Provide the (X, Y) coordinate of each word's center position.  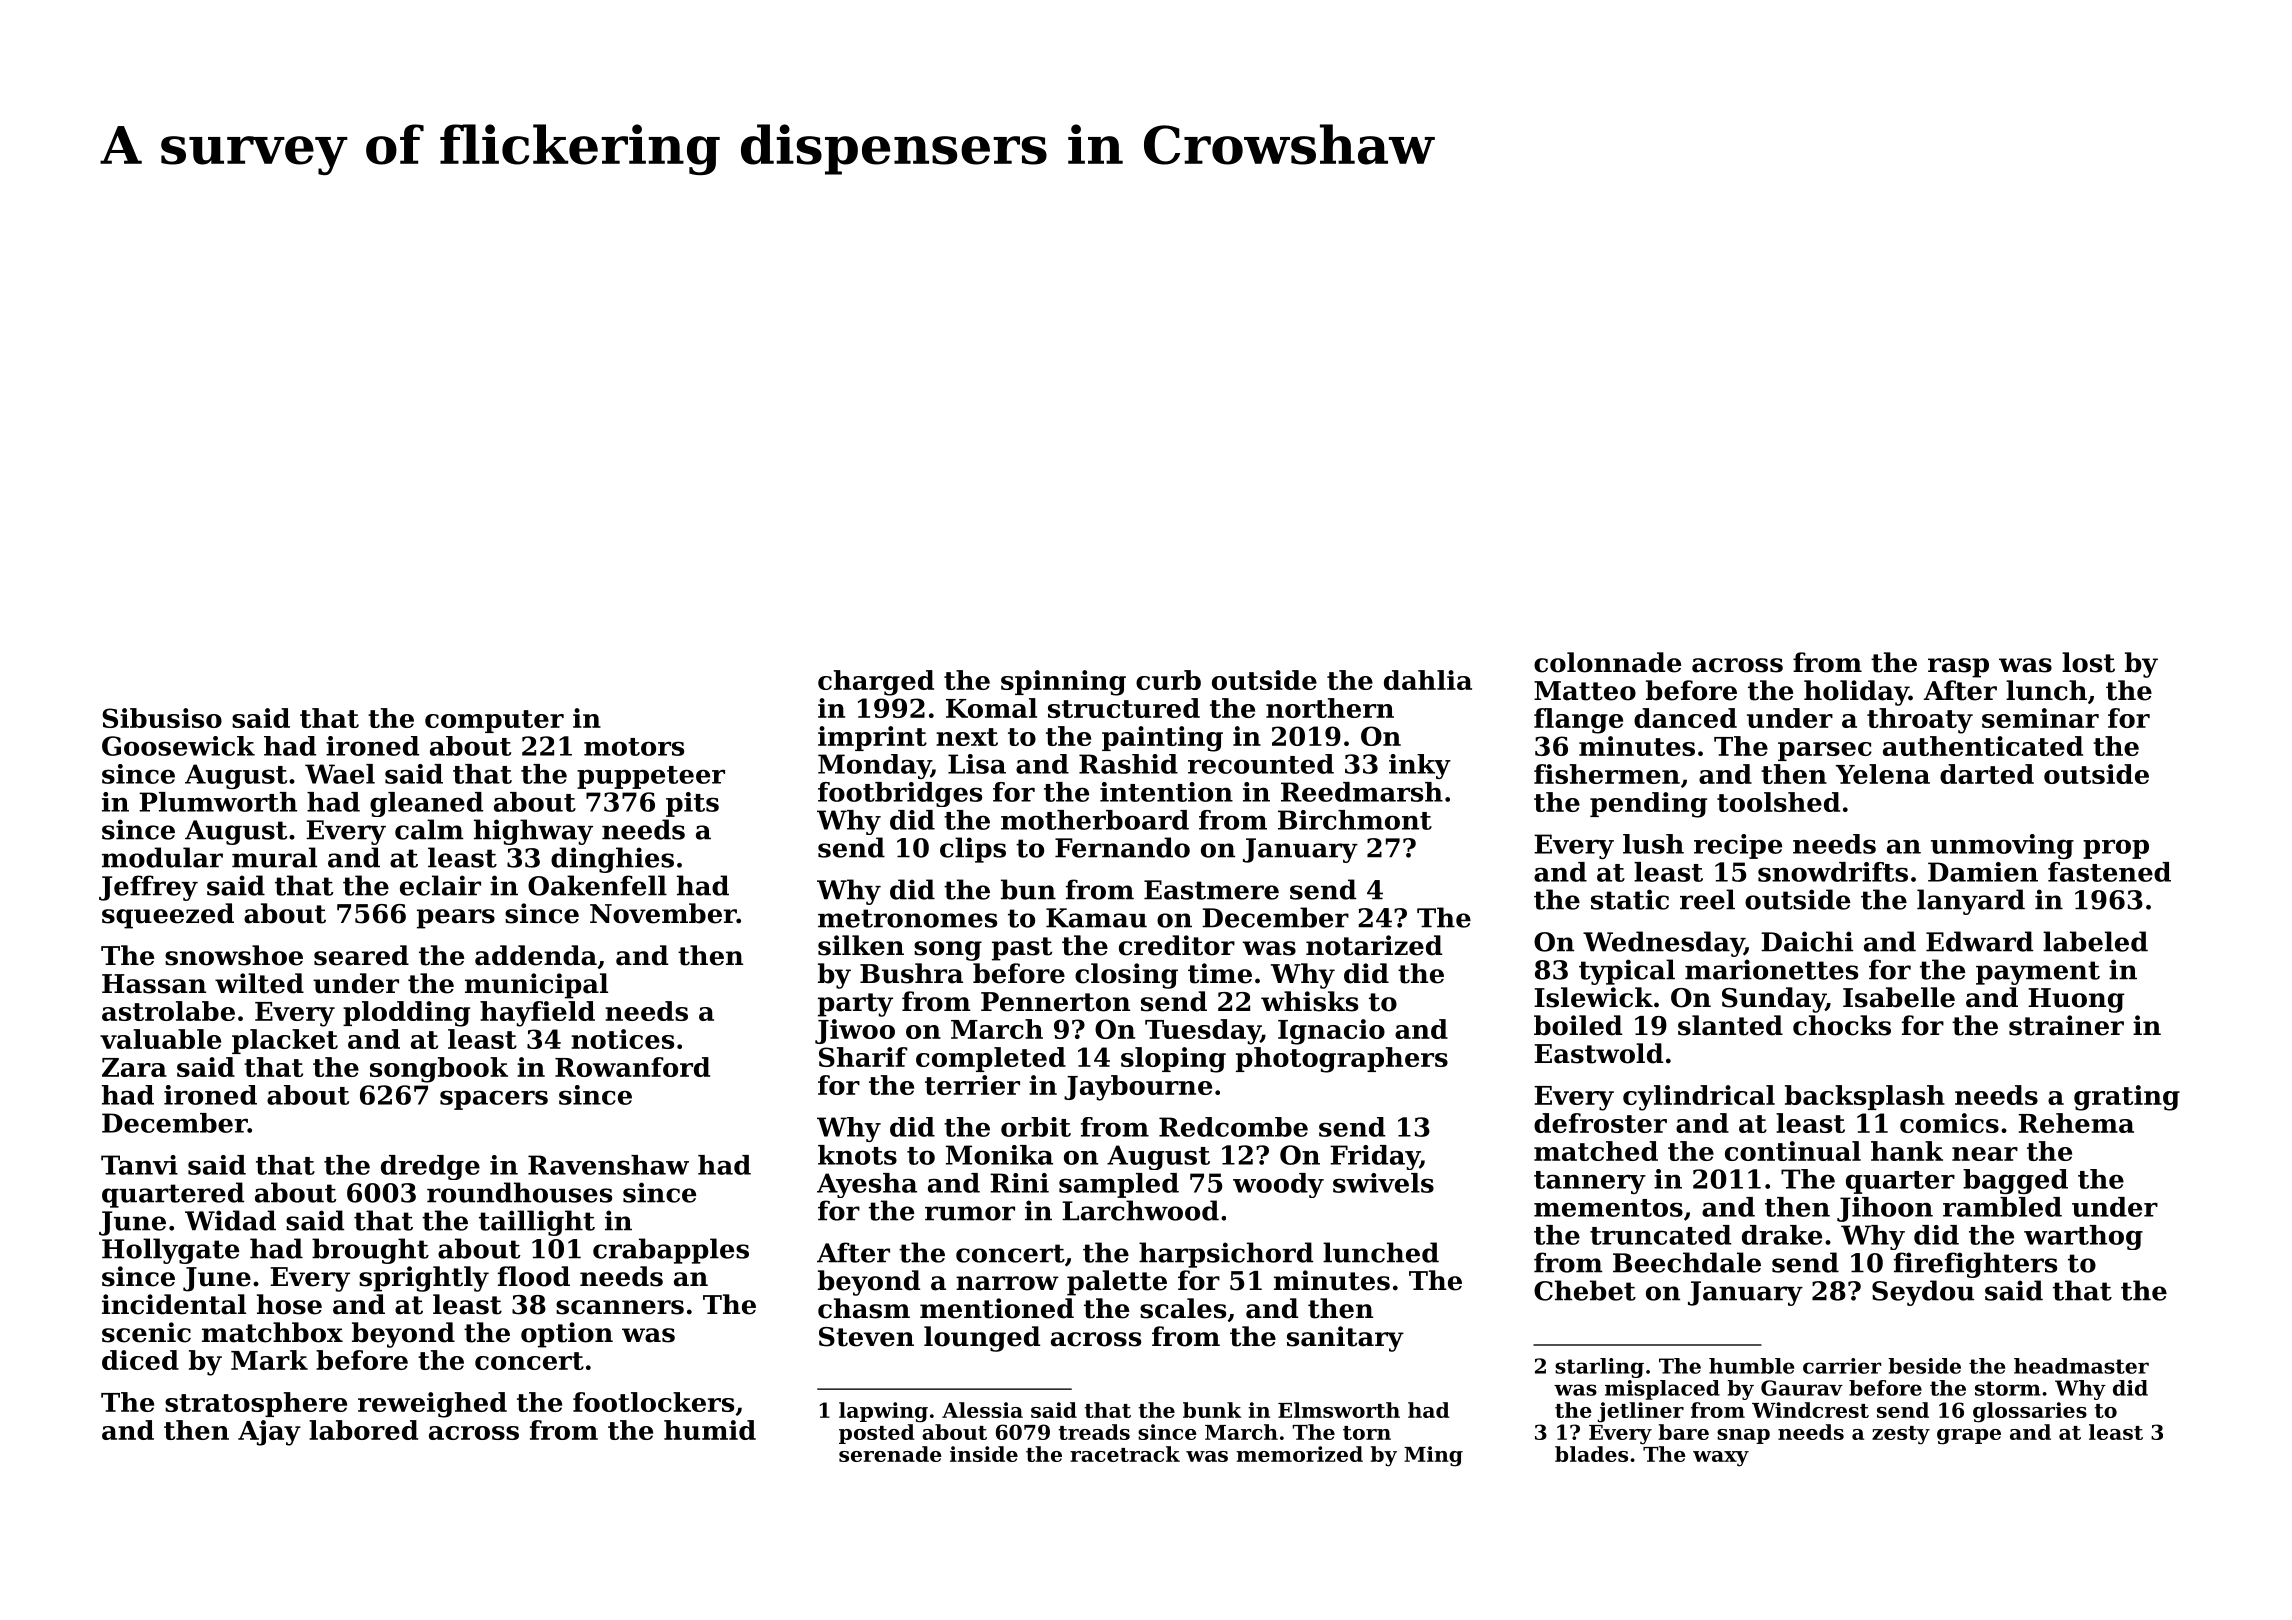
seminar (2040, 718)
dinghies (612, 860)
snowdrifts (1833, 872)
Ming (1433, 1456)
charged (876, 683)
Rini (1019, 1183)
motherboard (1095, 820)
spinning (1063, 683)
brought (370, 1251)
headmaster (2081, 1366)
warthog (2083, 1237)
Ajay (269, 1433)
